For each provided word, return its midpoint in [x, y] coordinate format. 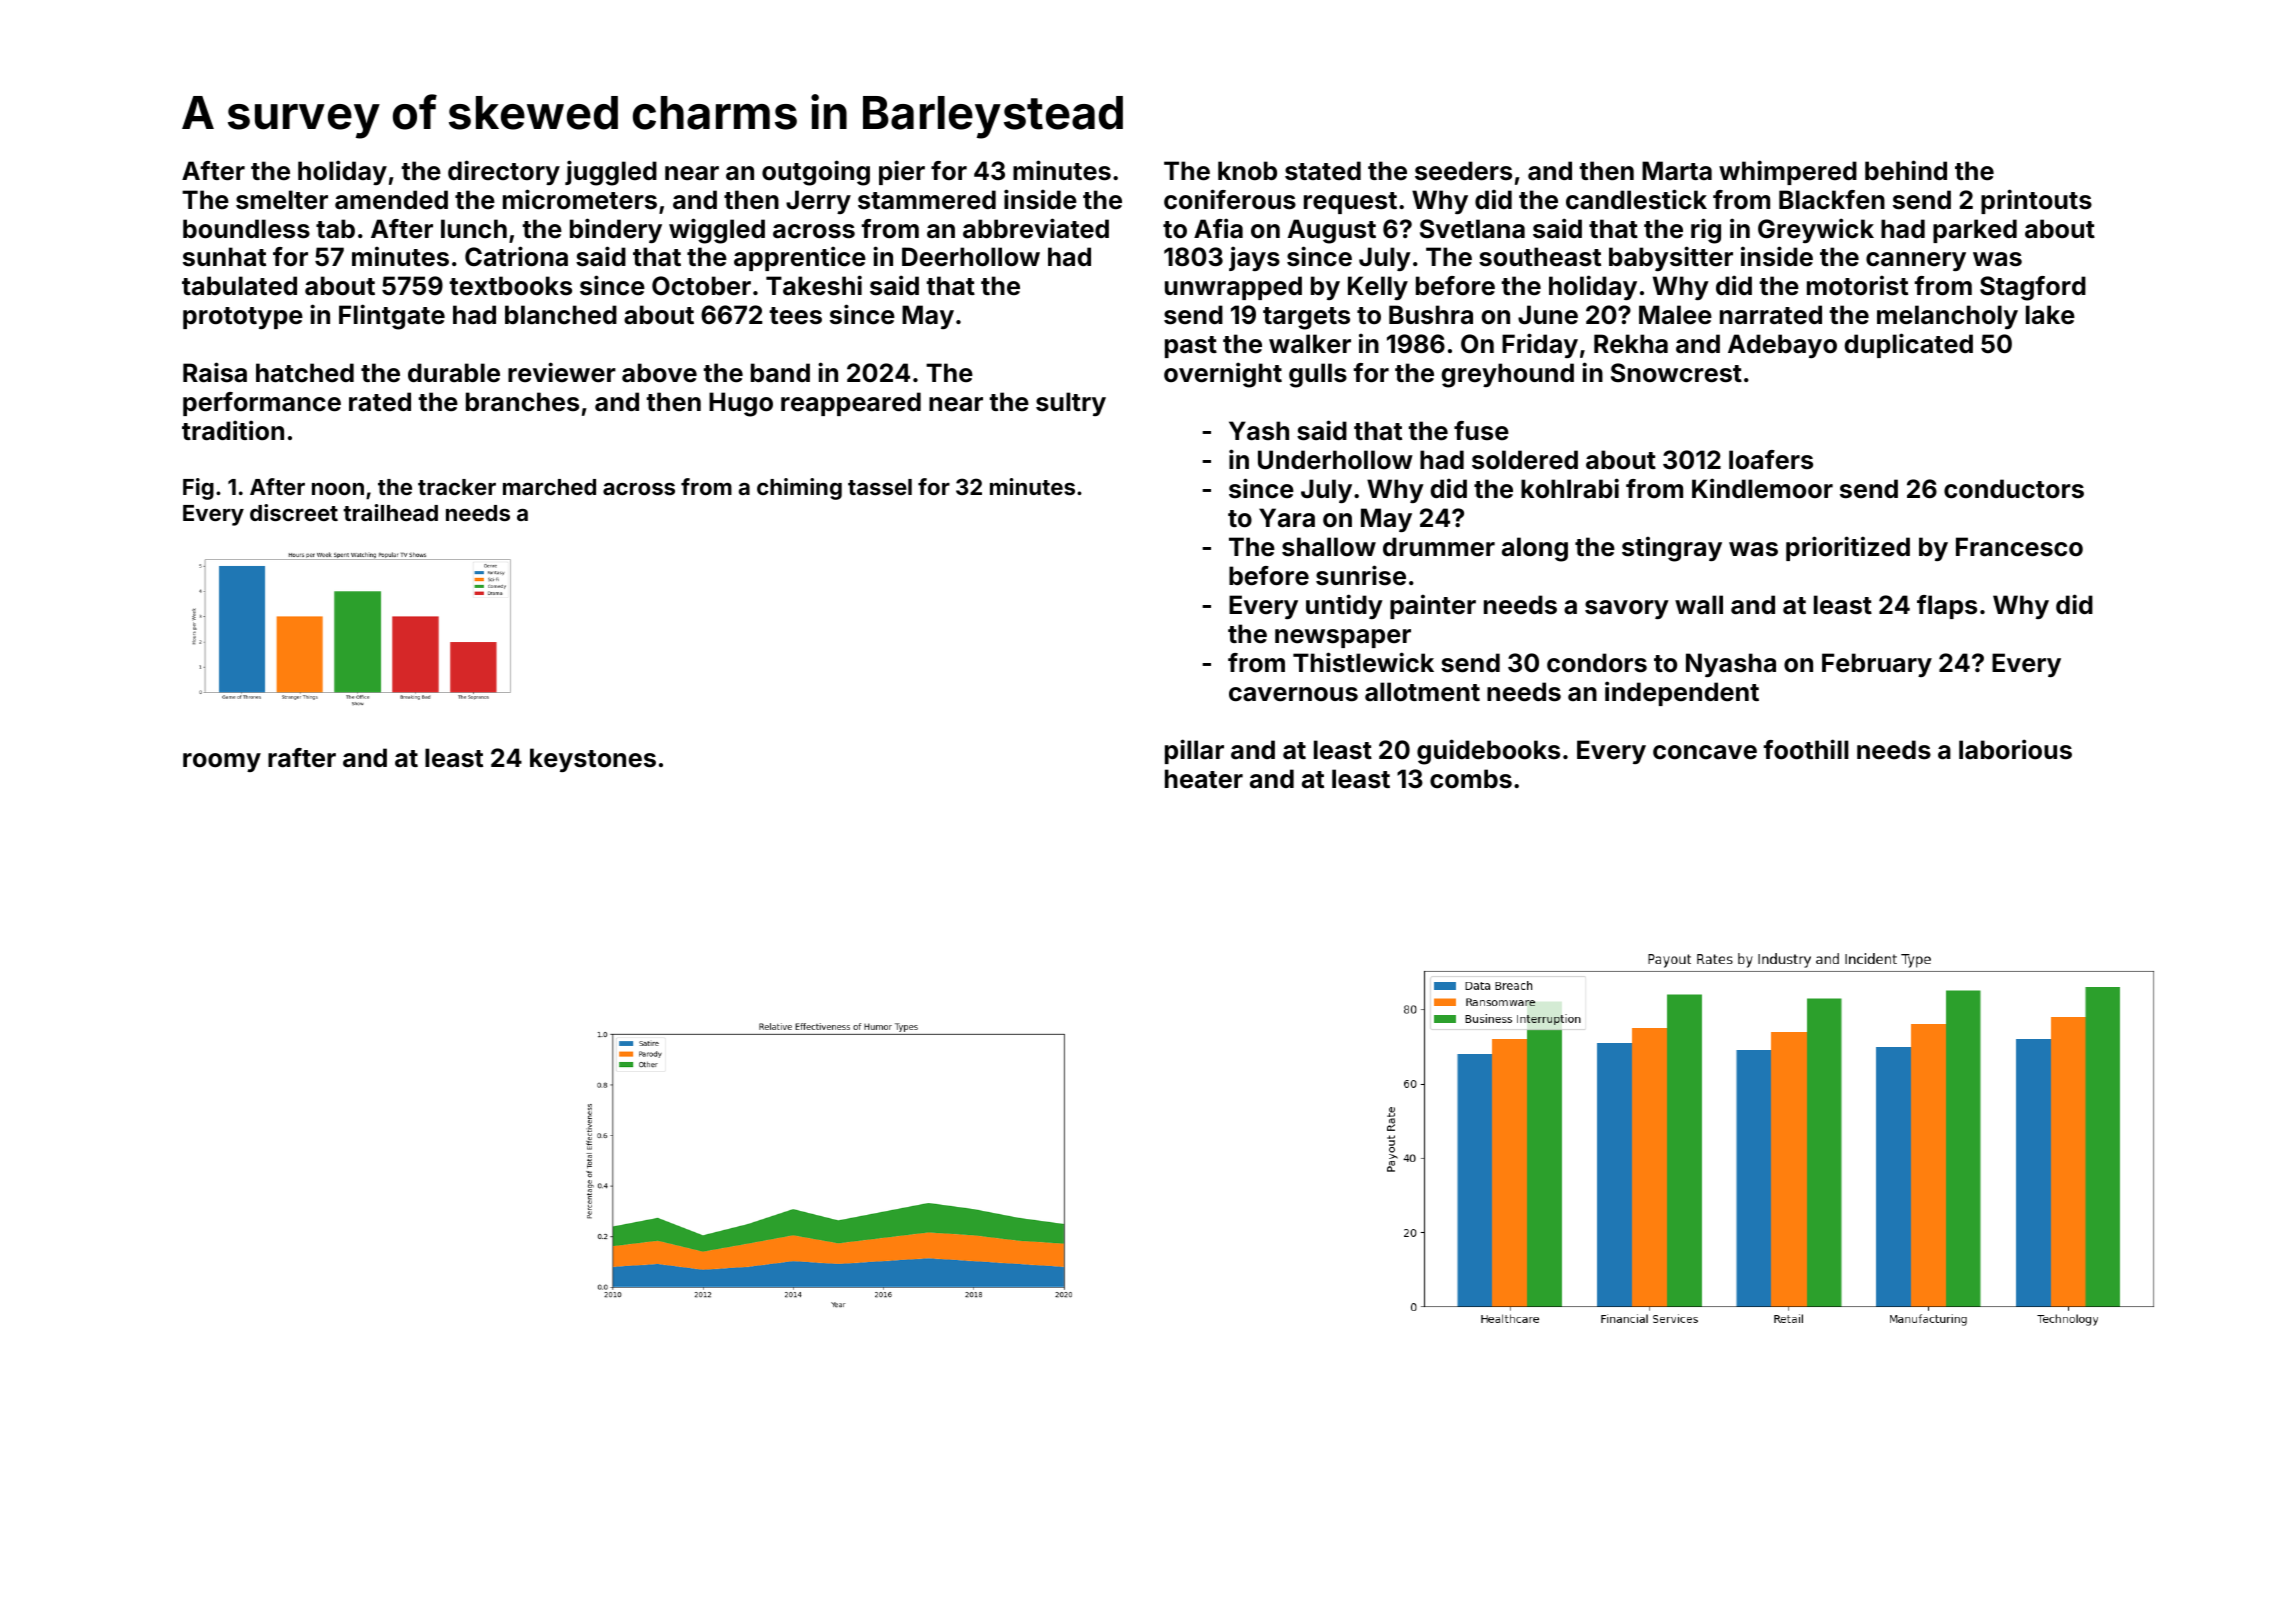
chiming [799, 489]
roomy [222, 762]
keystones [593, 760]
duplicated [1908, 345]
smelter [282, 200]
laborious [2015, 749]
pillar [1194, 751]
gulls [1318, 375]
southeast [1540, 257]
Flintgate [392, 317]
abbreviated [1036, 228]
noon [338, 489]
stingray [1672, 549]
